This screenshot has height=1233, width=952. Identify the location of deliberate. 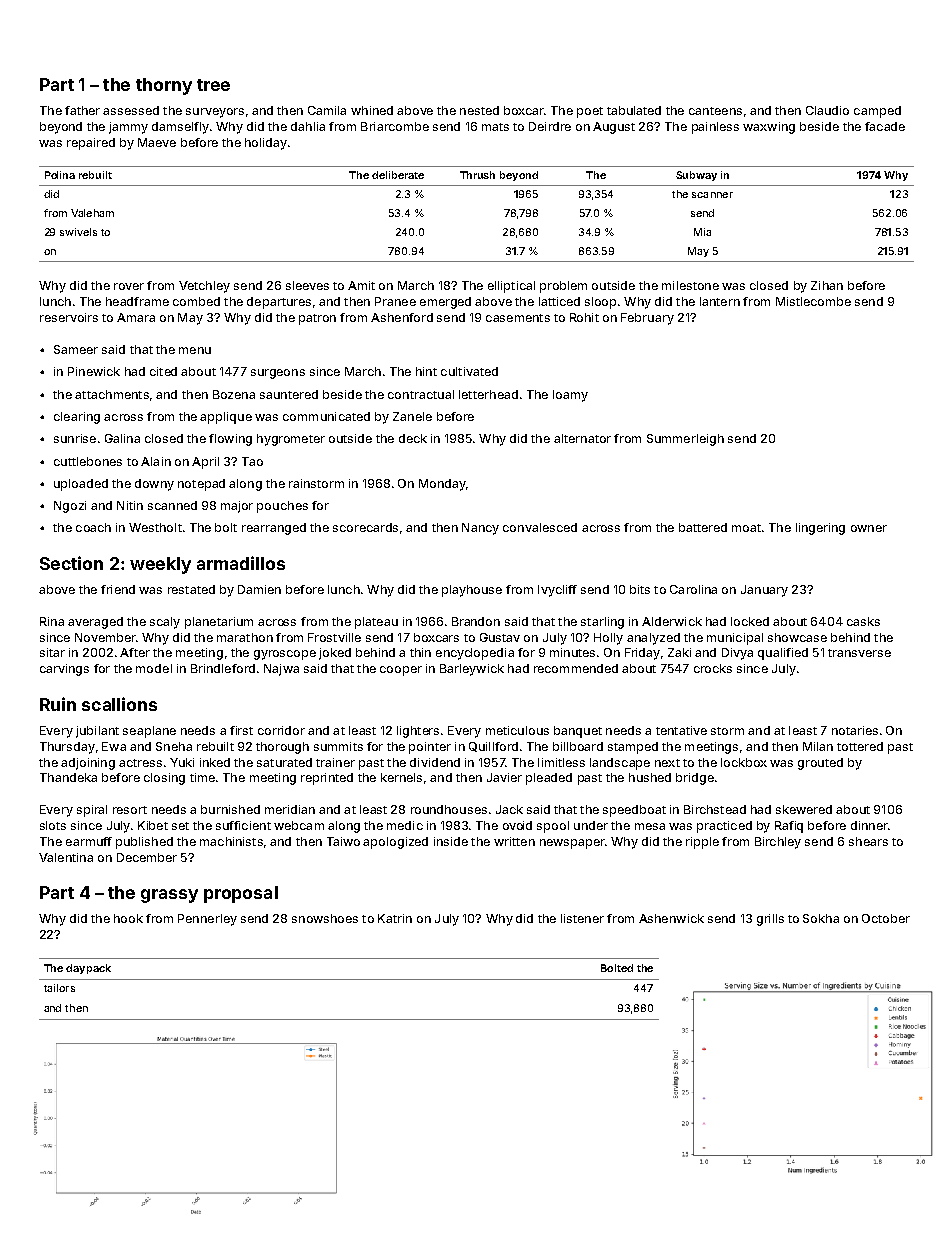
(398, 175).
